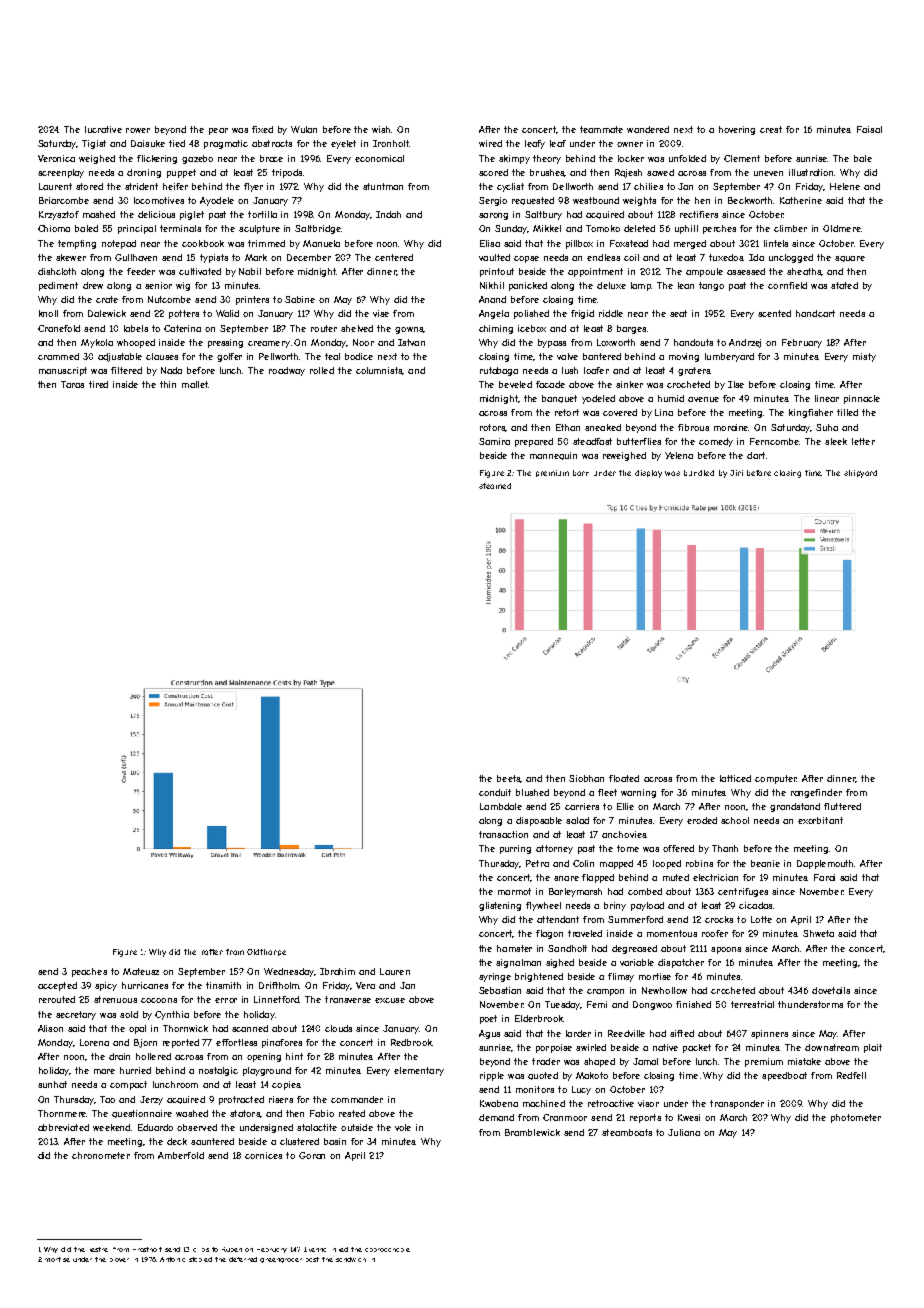 The height and width of the screenshot is (1308, 924). Describe the element at coordinates (645, 891) in the screenshot. I see `combed` at that location.
